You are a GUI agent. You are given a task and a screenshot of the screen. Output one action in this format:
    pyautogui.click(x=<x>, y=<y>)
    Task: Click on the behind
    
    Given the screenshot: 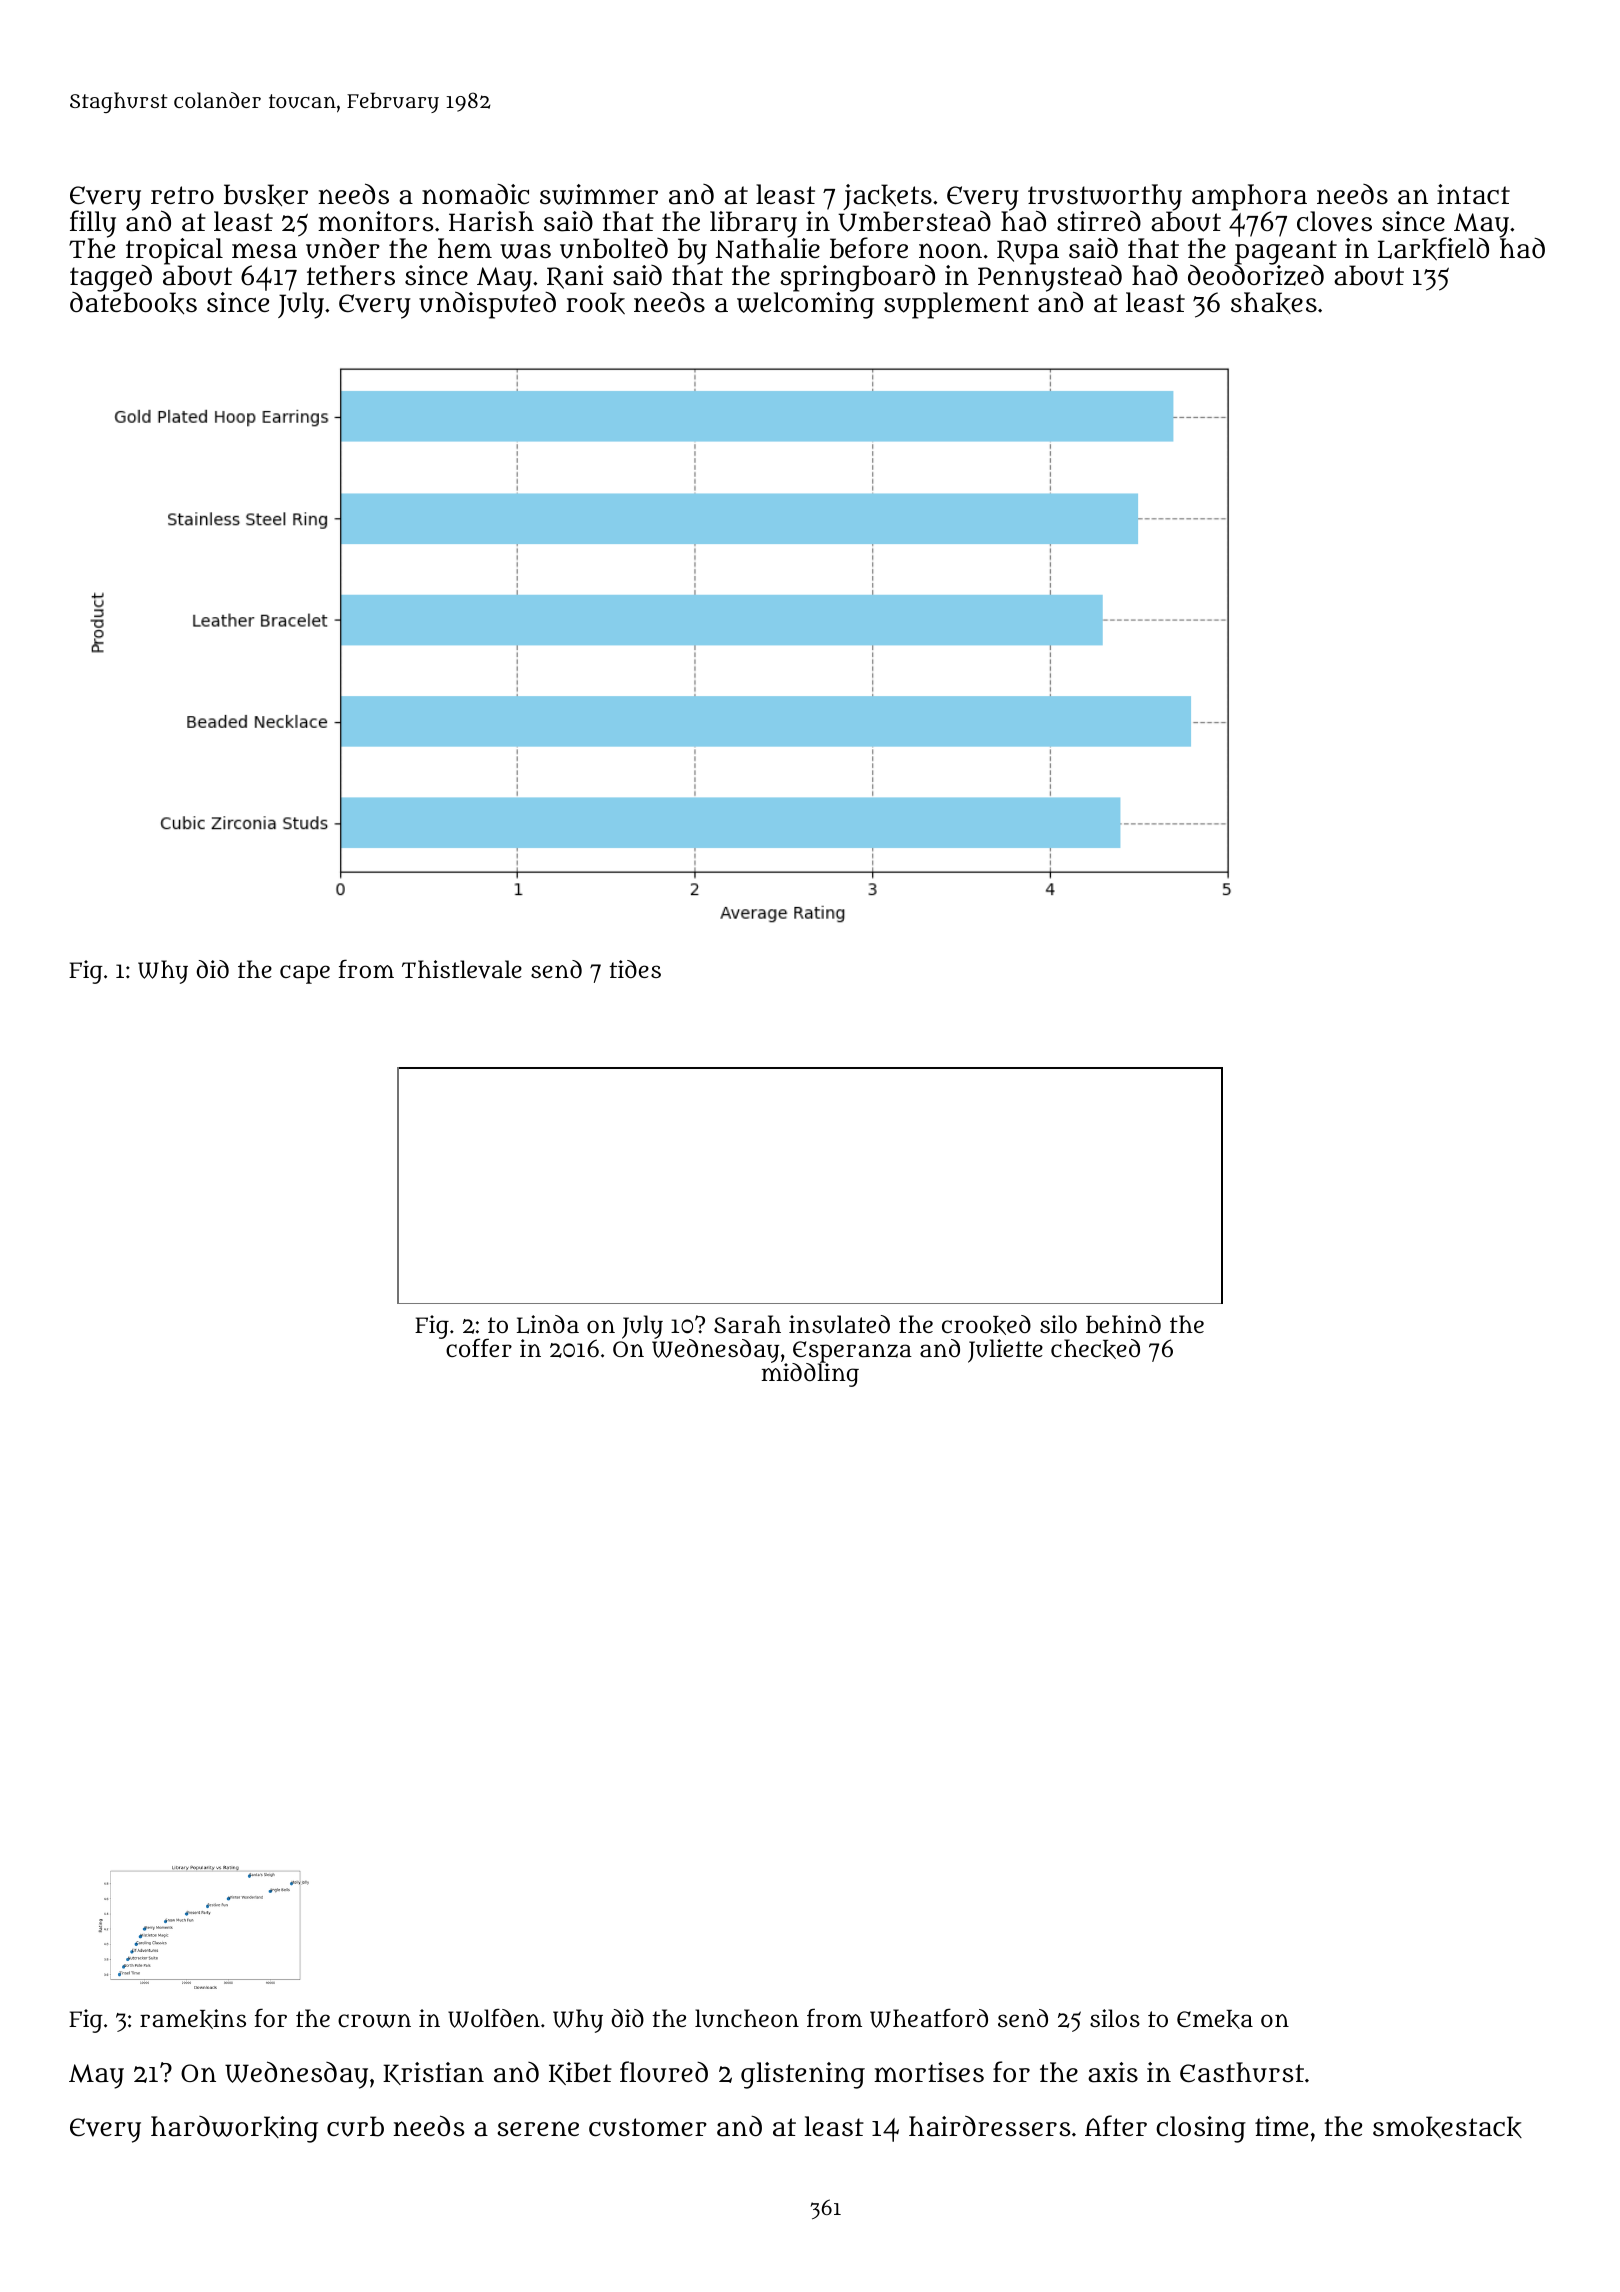 What is the action you would take?
    pyautogui.click(x=1123, y=1324)
